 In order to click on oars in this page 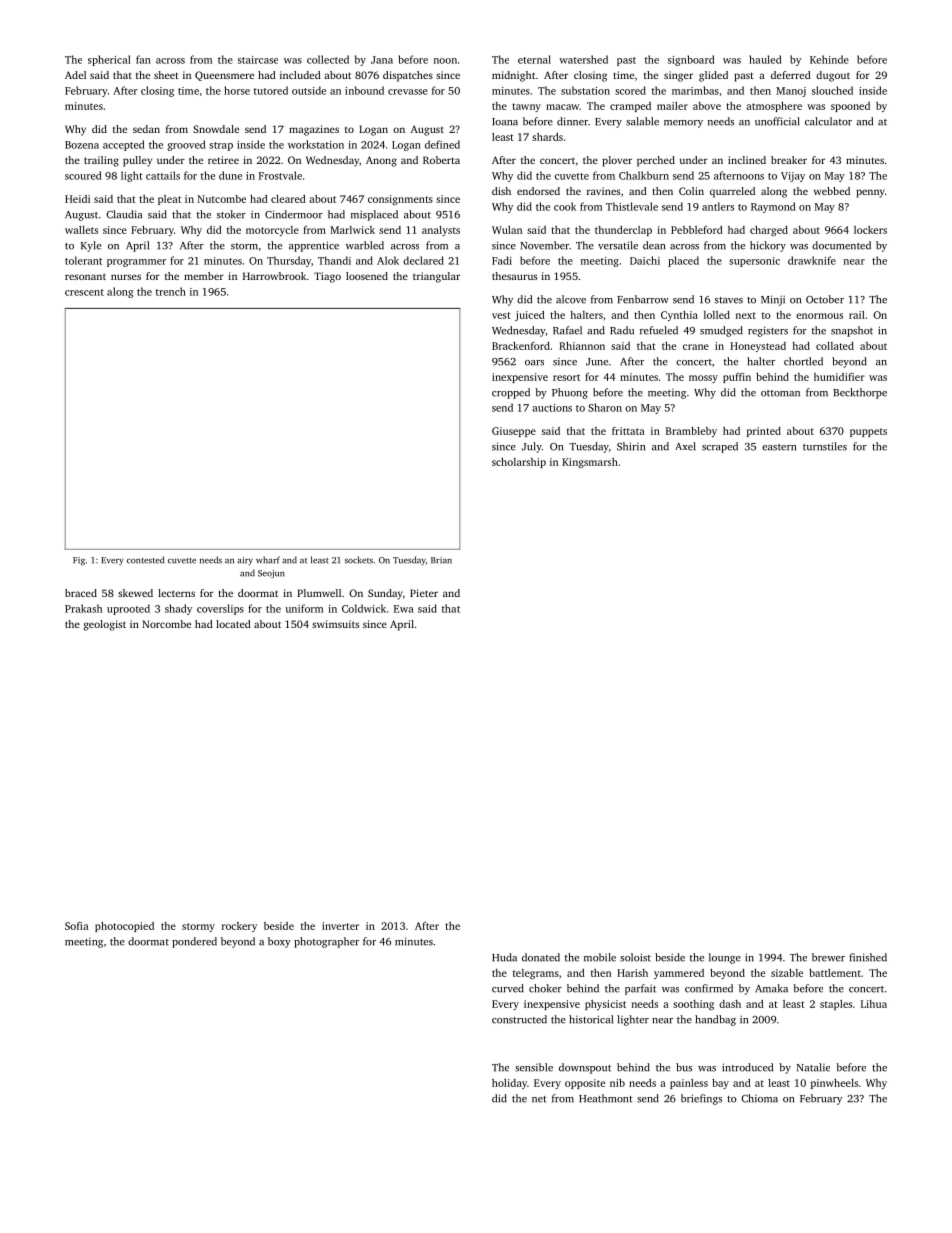, I will do `click(534, 363)`.
